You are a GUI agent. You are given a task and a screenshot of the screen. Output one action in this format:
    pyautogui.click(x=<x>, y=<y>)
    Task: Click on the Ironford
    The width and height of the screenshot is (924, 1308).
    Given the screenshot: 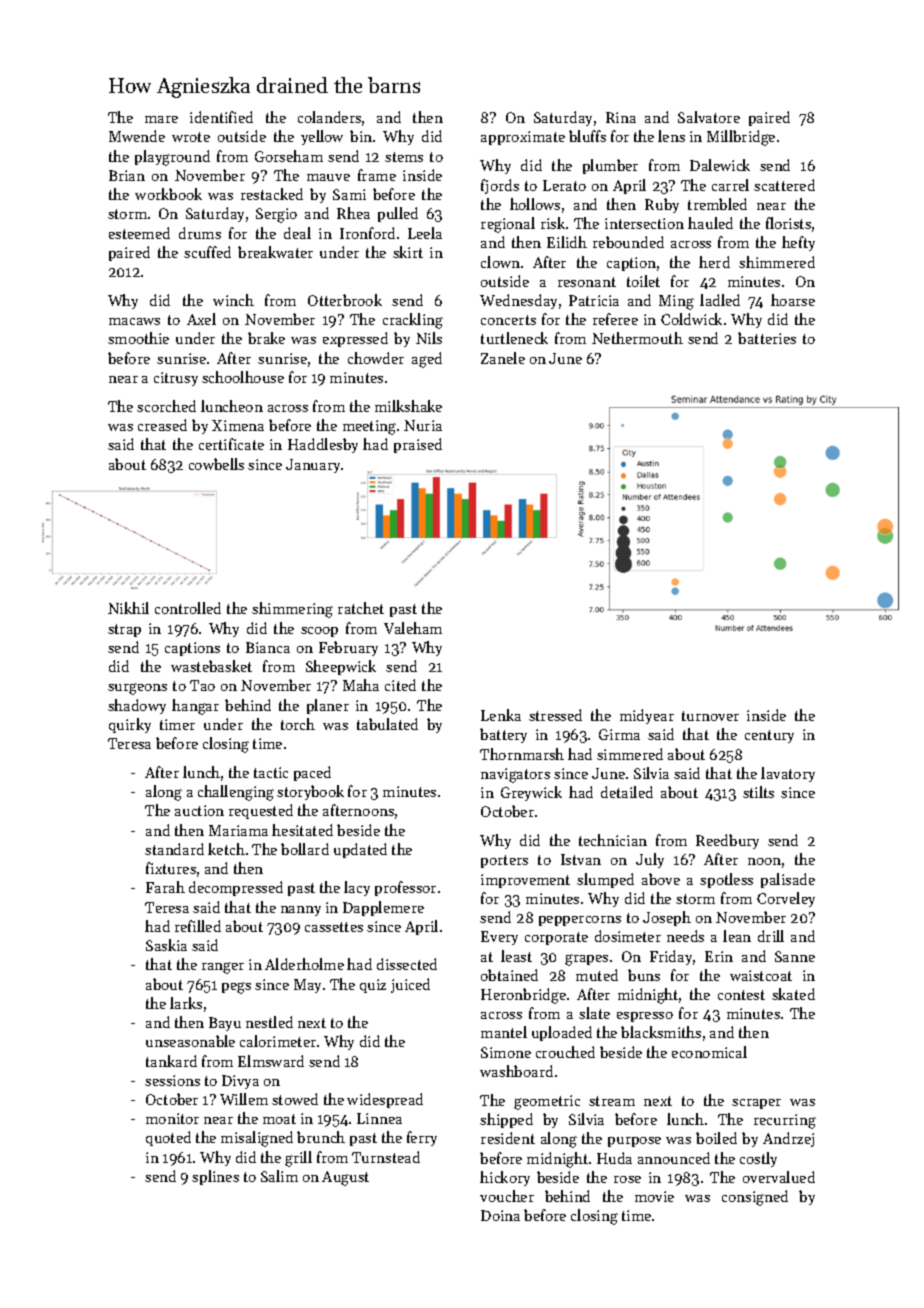 What is the action you would take?
    pyautogui.click(x=367, y=233)
